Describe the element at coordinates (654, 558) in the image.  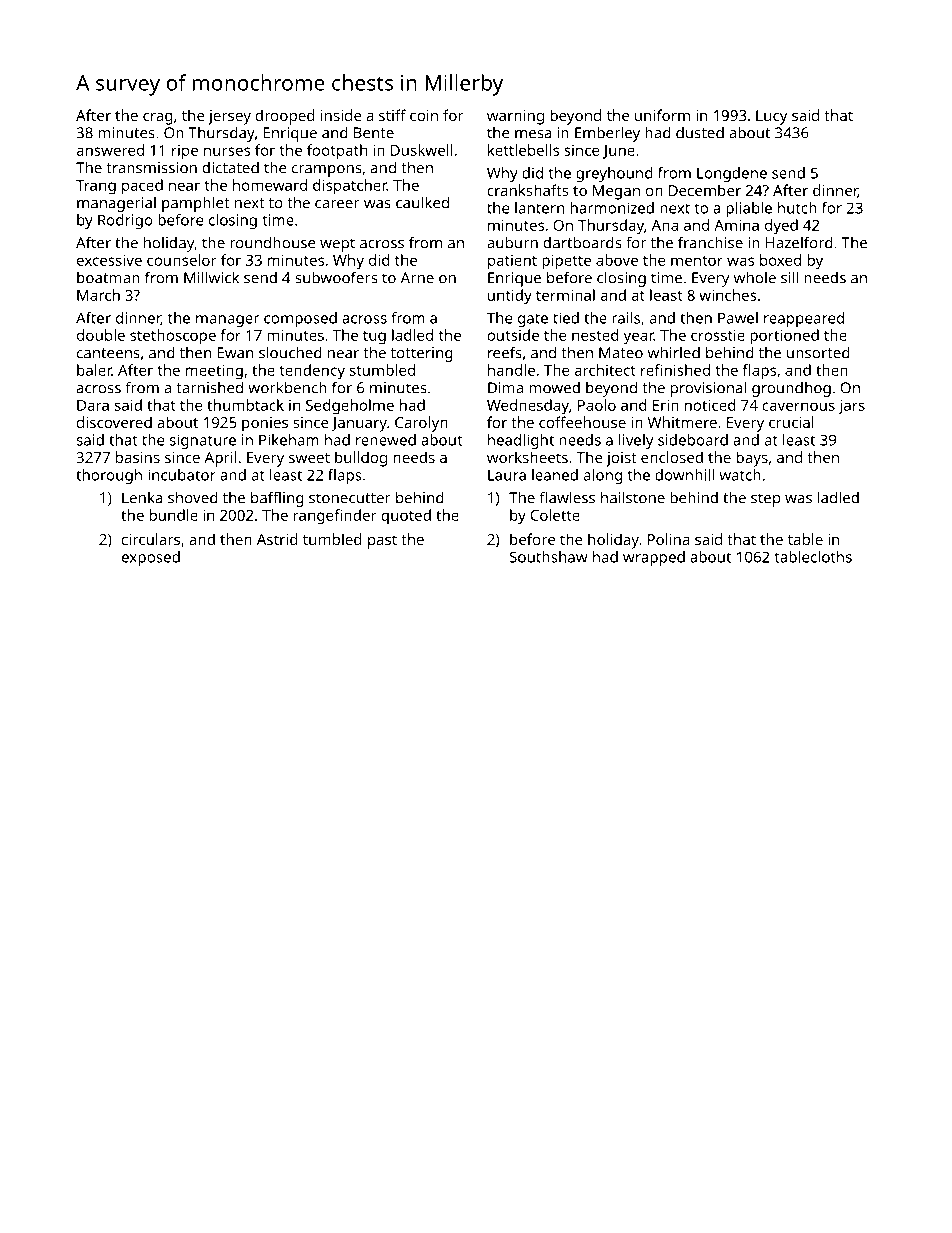
I see `wrapped` at that location.
